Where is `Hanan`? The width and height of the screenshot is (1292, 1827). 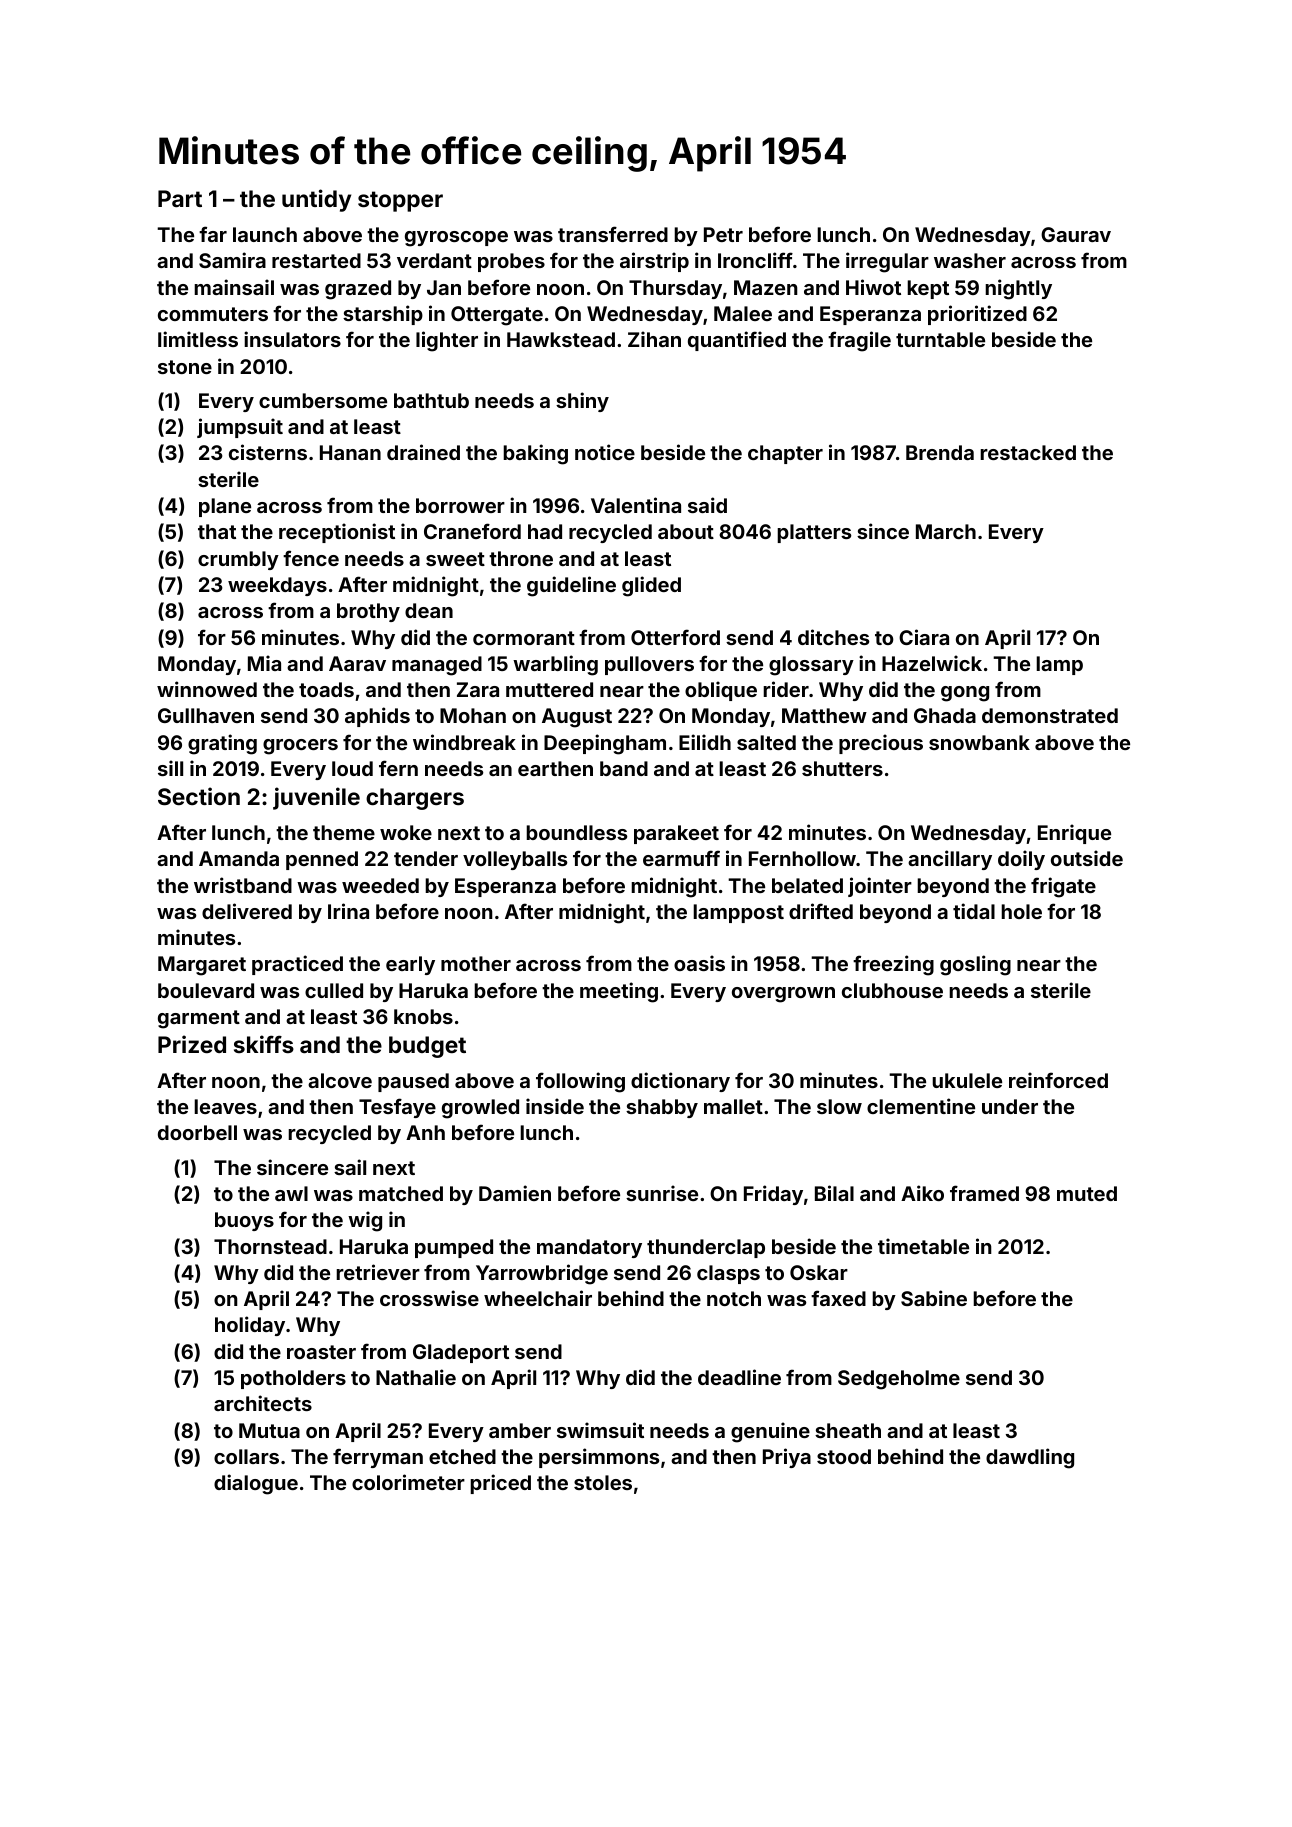 Hanan is located at coordinates (350, 452).
